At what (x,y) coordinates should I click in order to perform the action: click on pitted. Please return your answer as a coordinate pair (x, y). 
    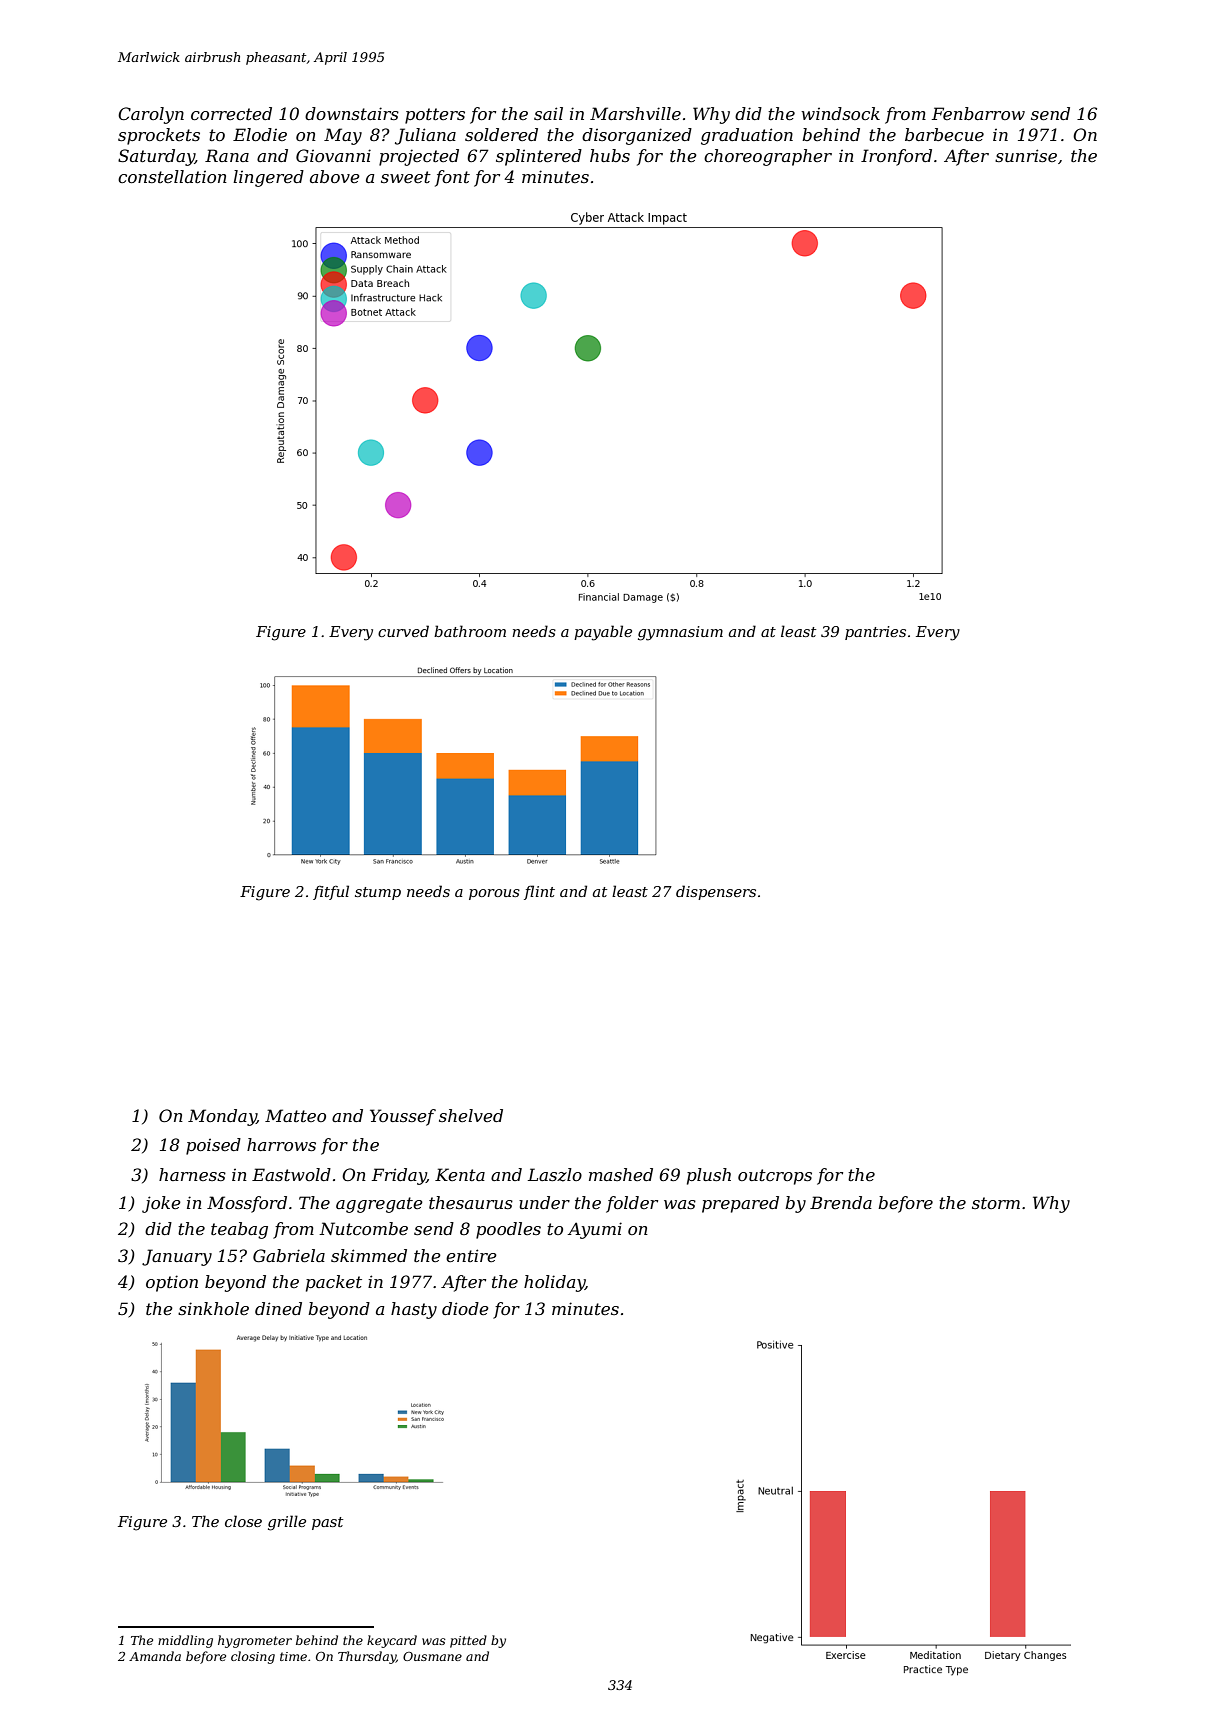
    Looking at the image, I should click on (468, 1641).
